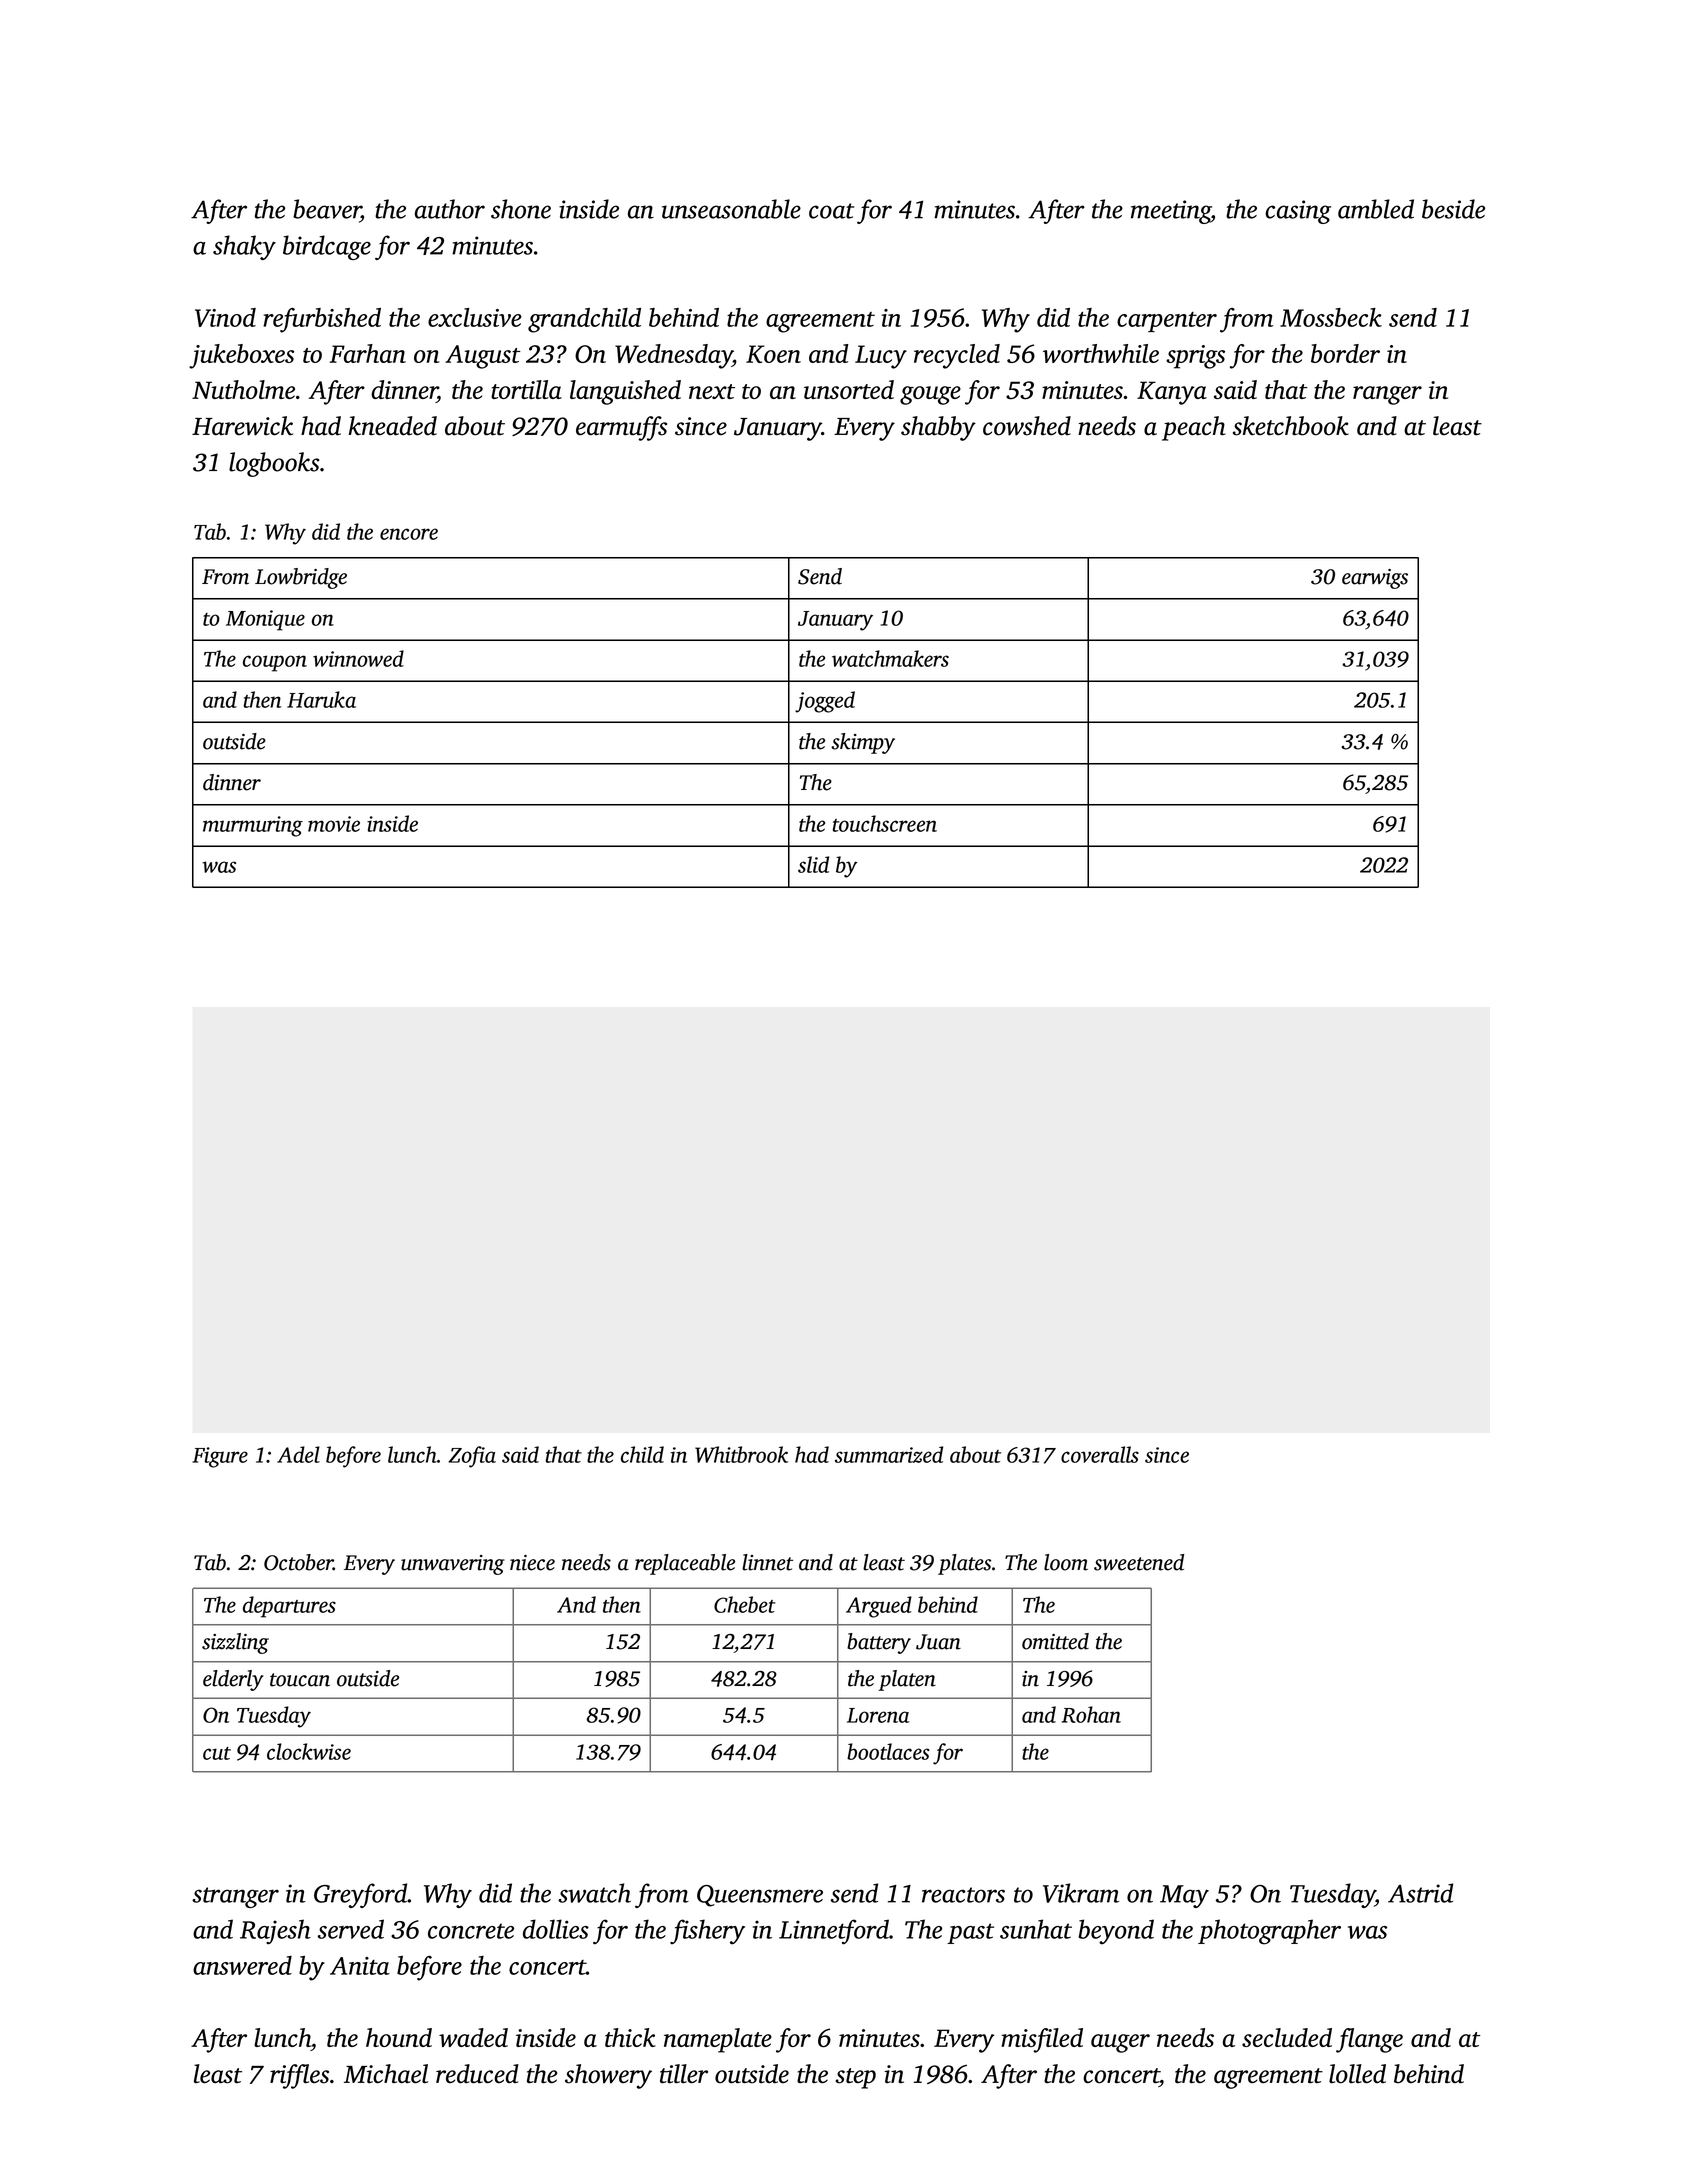 The height and width of the page is (2178, 1683). What do you see at coordinates (521, 209) in the page?
I see `shone` at bounding box center [521, 209].
